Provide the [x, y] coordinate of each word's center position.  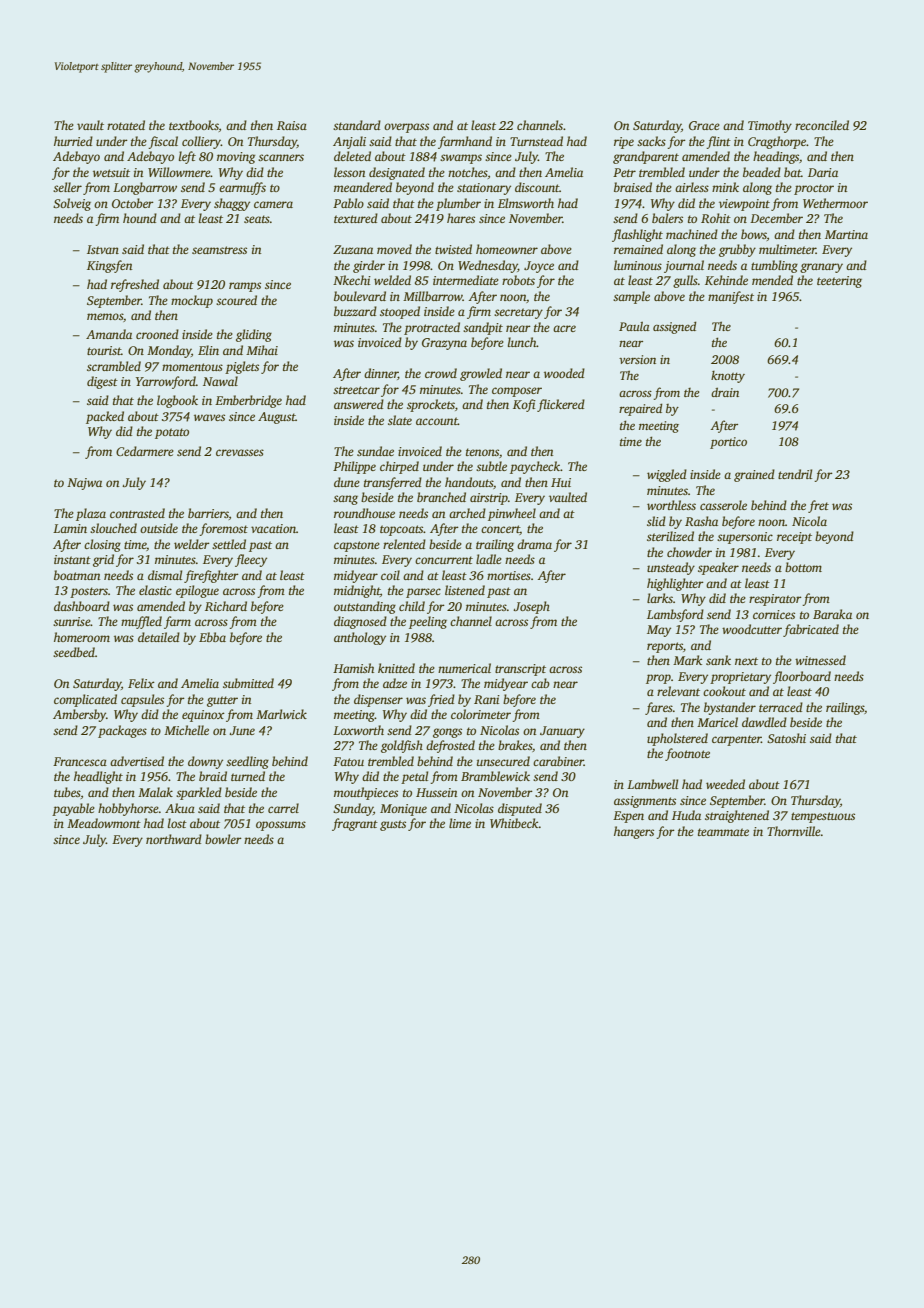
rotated [126, 125]
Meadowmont [104, 823]
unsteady [671, 568]
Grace [704, 125]
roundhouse [364, 513]
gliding [254, 335]
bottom [803, 567]
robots [518, 280]
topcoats [402, 530]
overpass [406, 128]
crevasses [240, 452]
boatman [77, 575]
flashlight [637, 235]
